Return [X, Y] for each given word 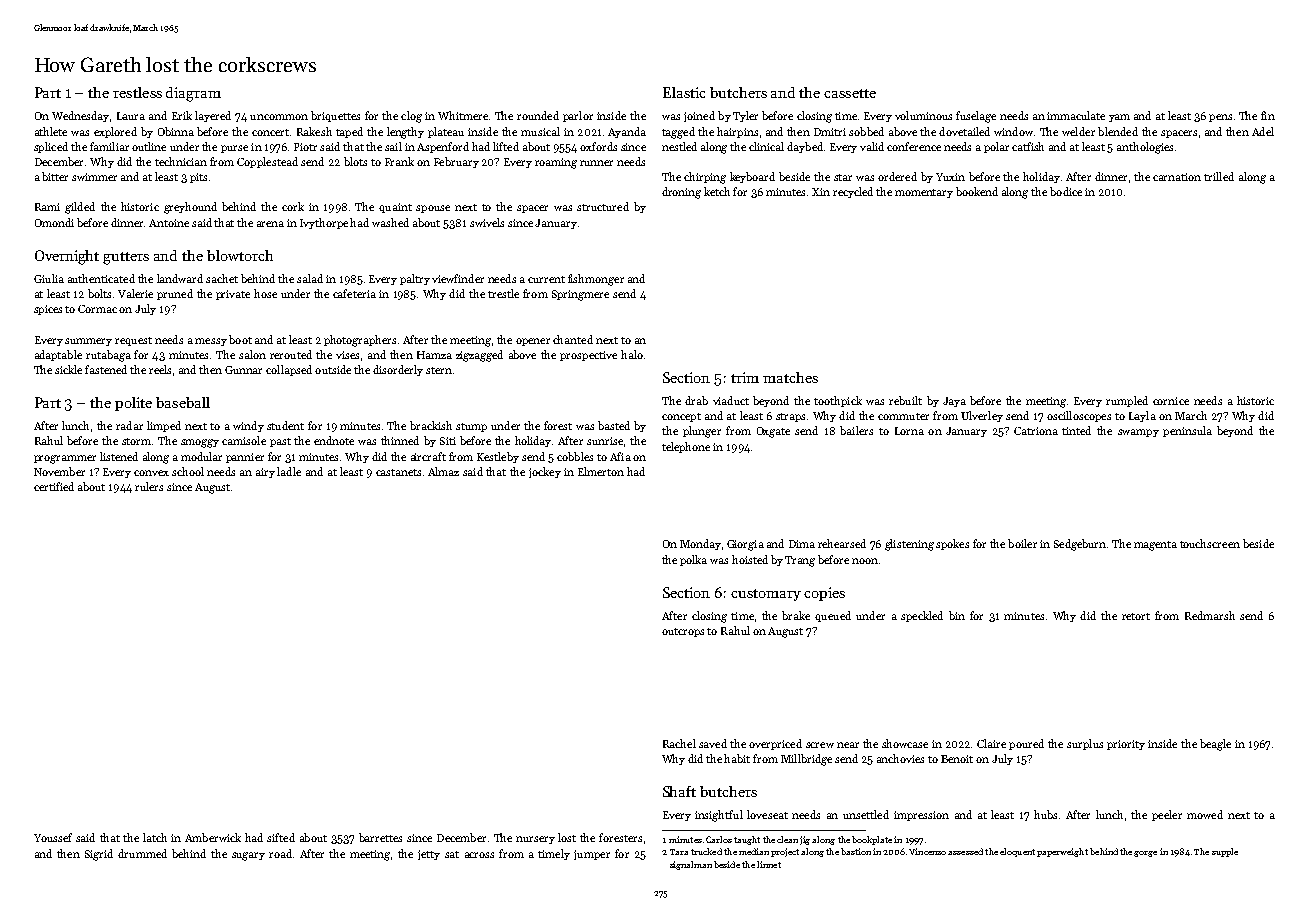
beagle [1215, 745]
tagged [678, 133]
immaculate [1076, 115]
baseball [183, 402]
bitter [55, 176]
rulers [149, 486]
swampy [1138, 433]
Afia [620, 456]
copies [824, 594]
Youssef [53, 837]
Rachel [679, 743]
